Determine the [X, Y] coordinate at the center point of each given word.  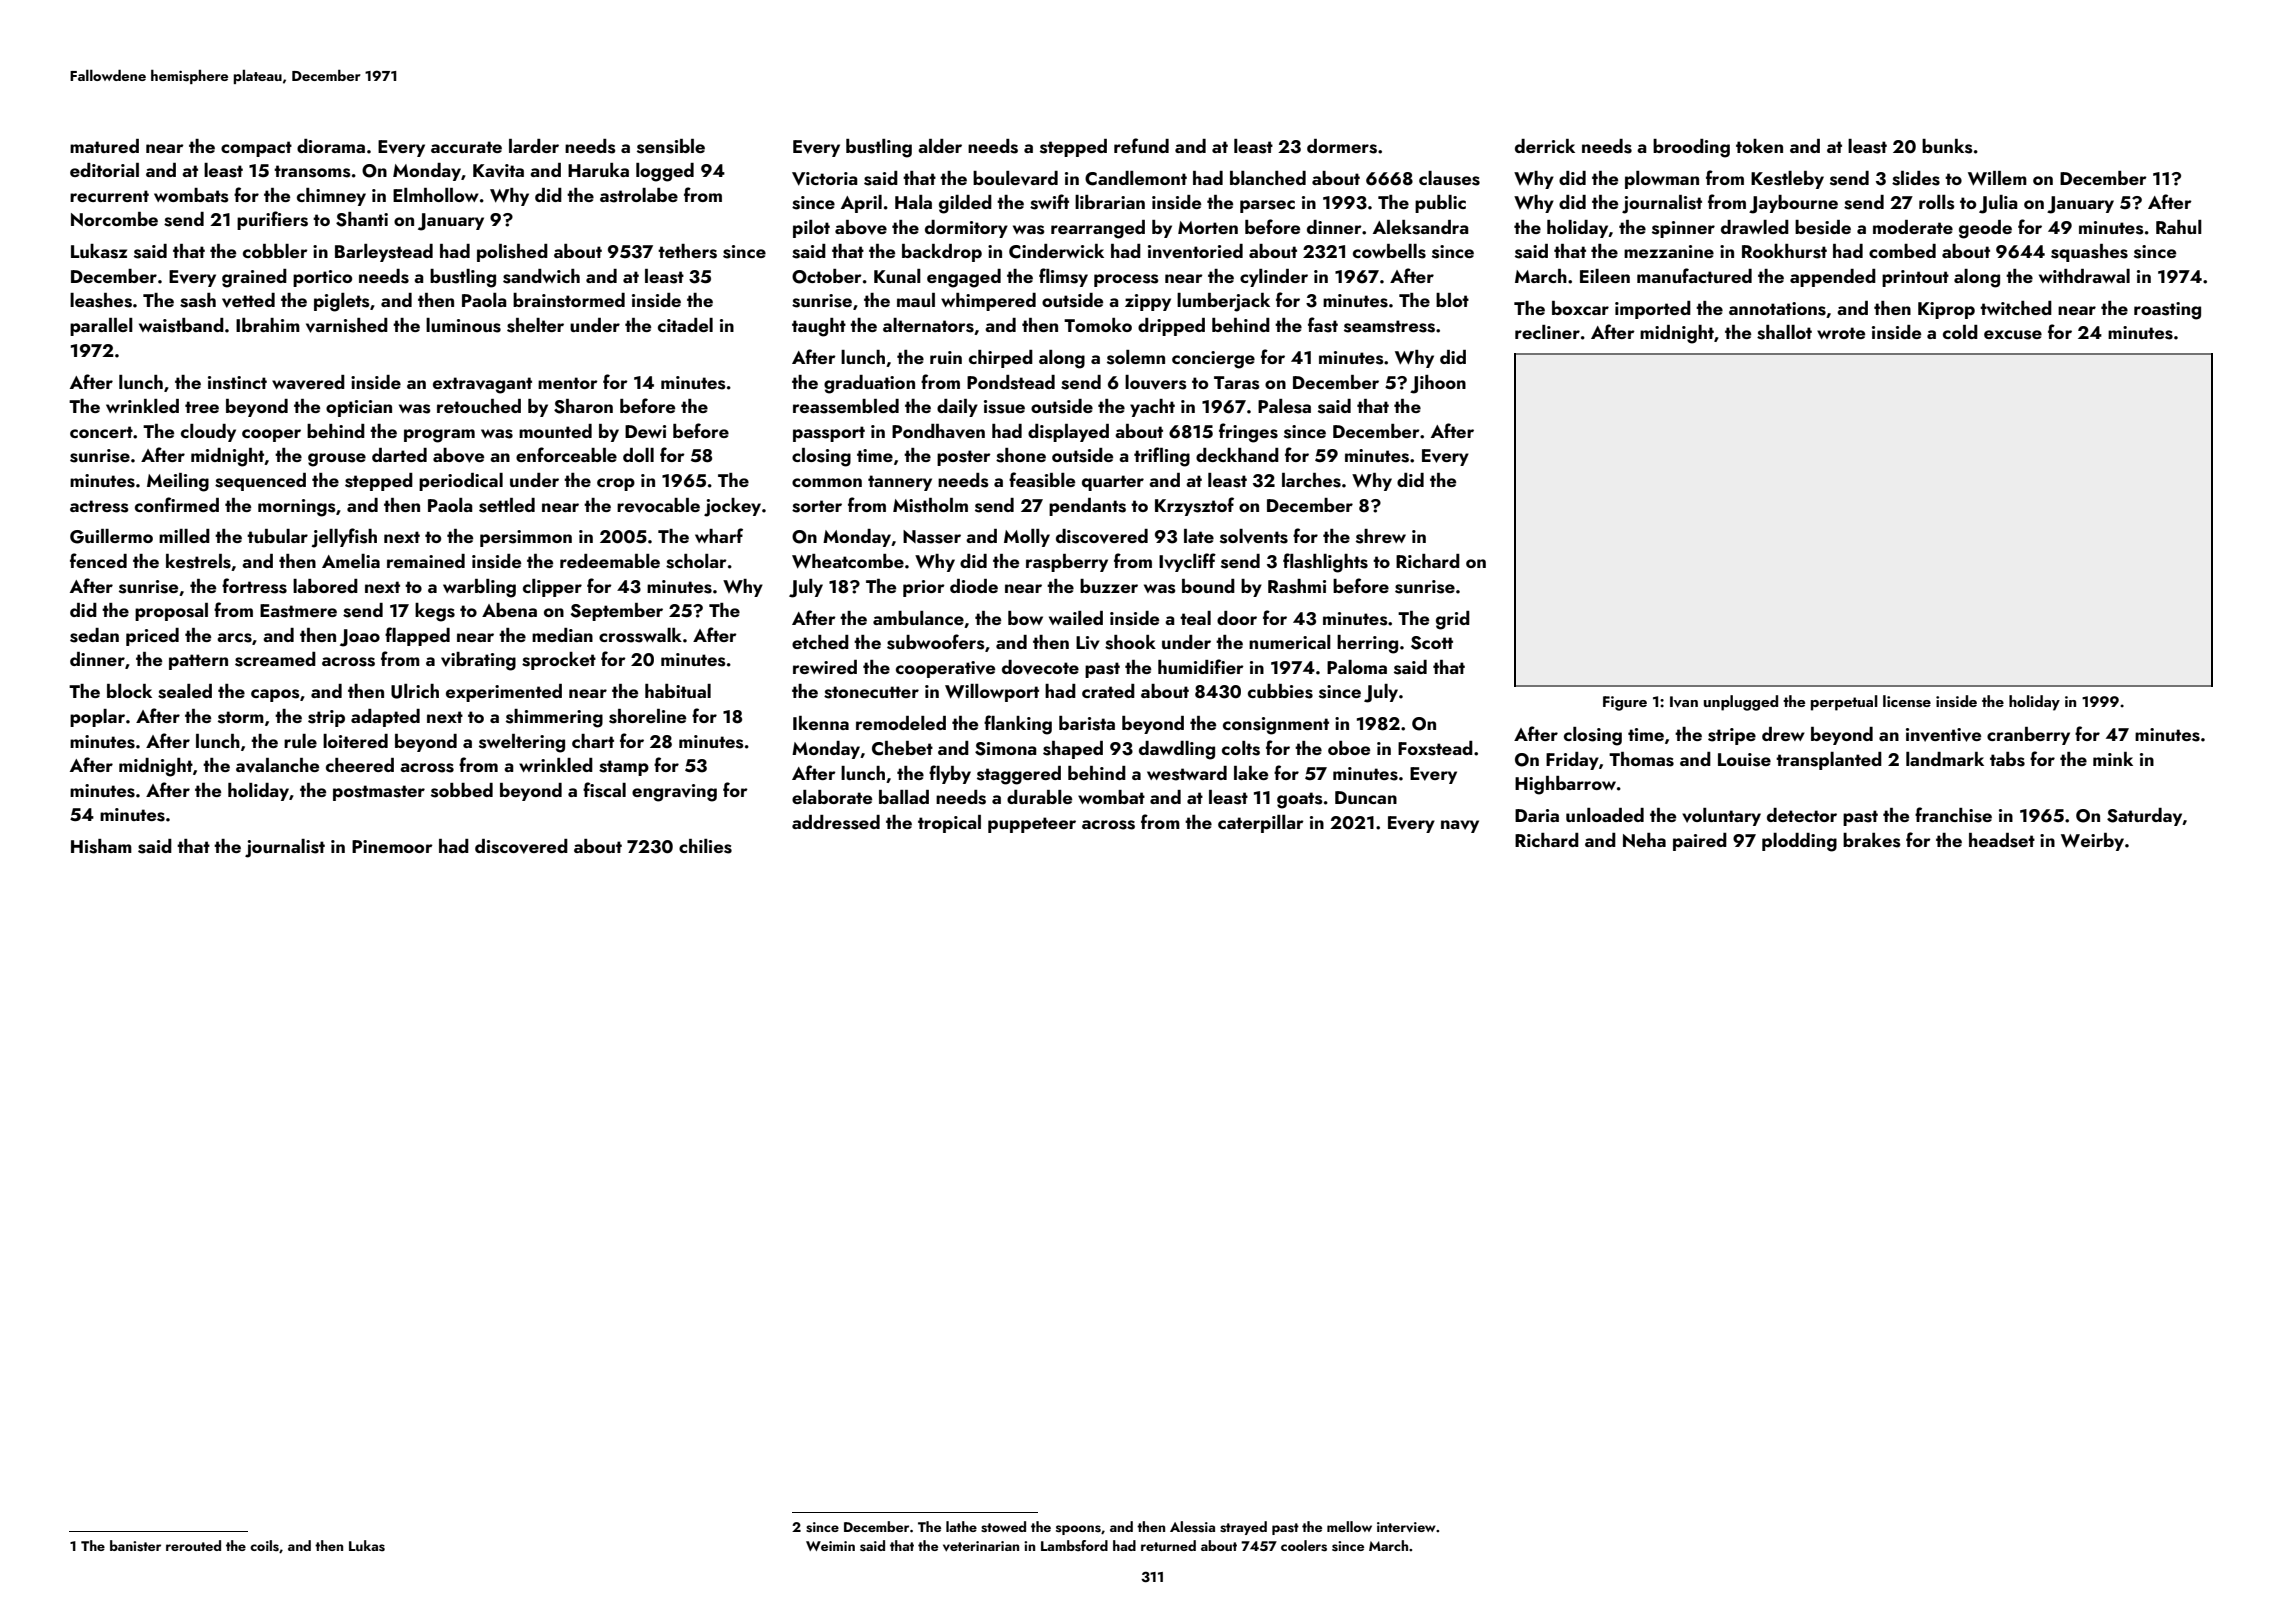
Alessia [1192, 1527]
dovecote [1040, 667]
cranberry [2028, 736]
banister [135, 1546]
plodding [1799, 842]
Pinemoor [392, 846]
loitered [355, 741]
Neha [1644, 840]
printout [1915, 278]
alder [940, 146]
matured [104, 146]
